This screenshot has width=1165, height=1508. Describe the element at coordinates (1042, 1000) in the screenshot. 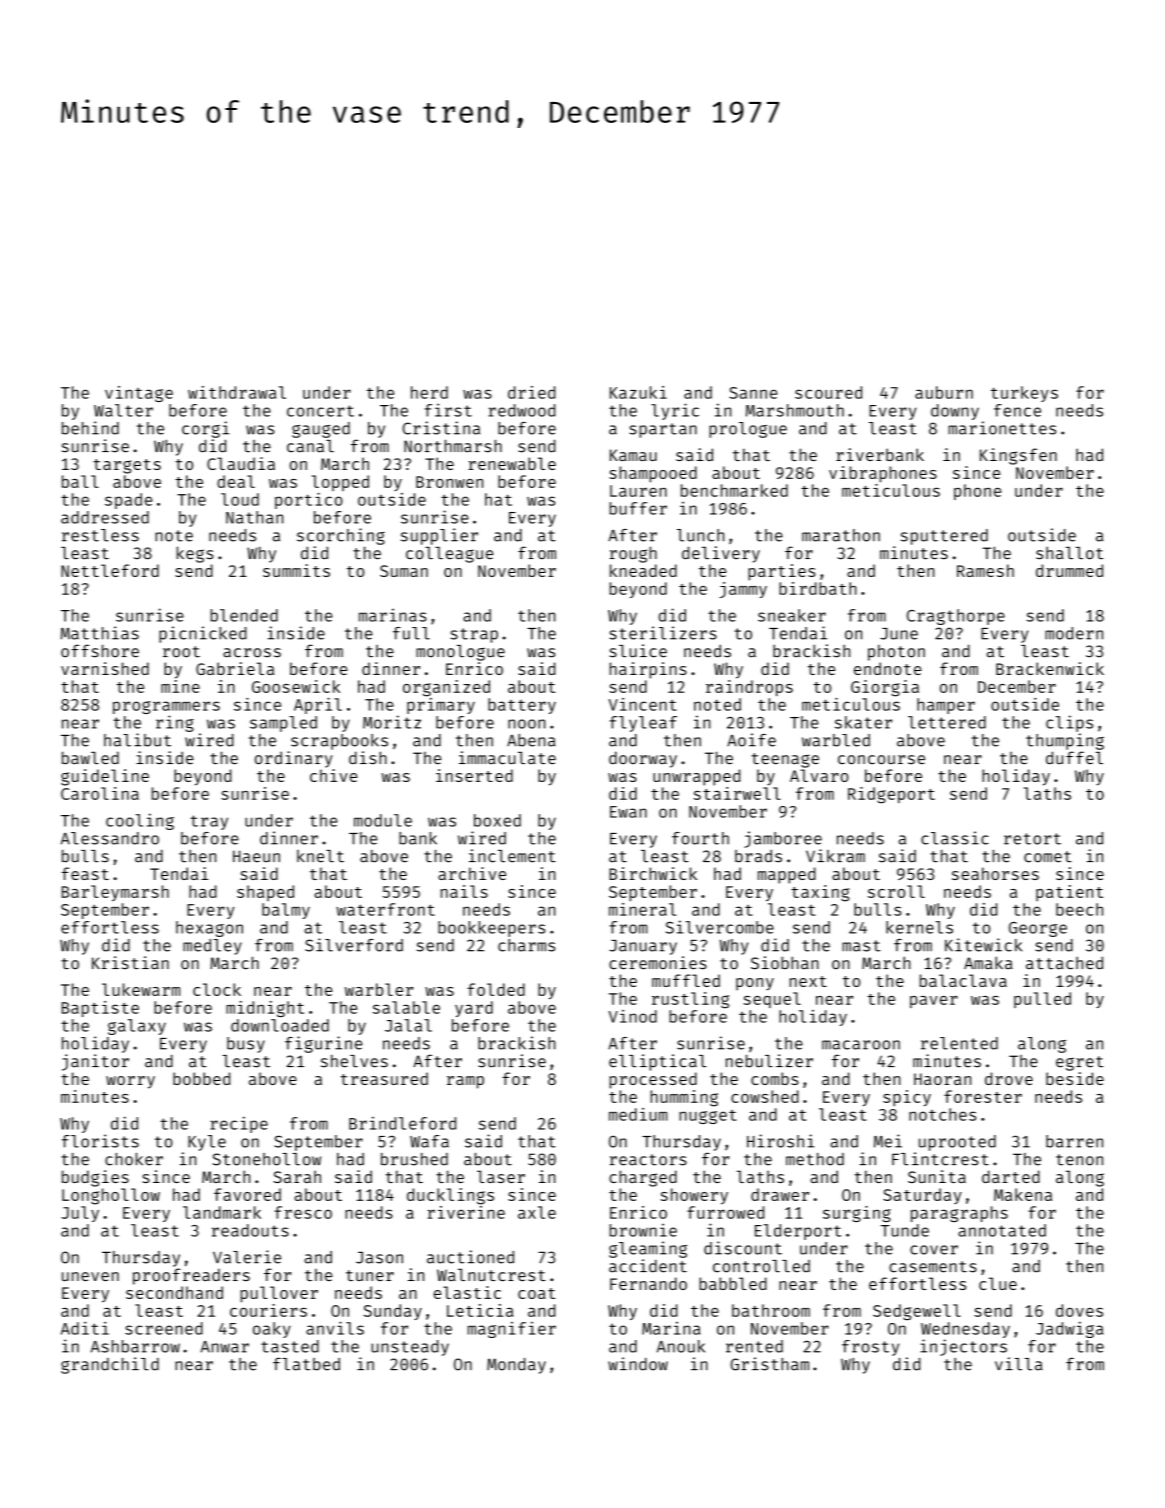

I see `pulled` at that location.
